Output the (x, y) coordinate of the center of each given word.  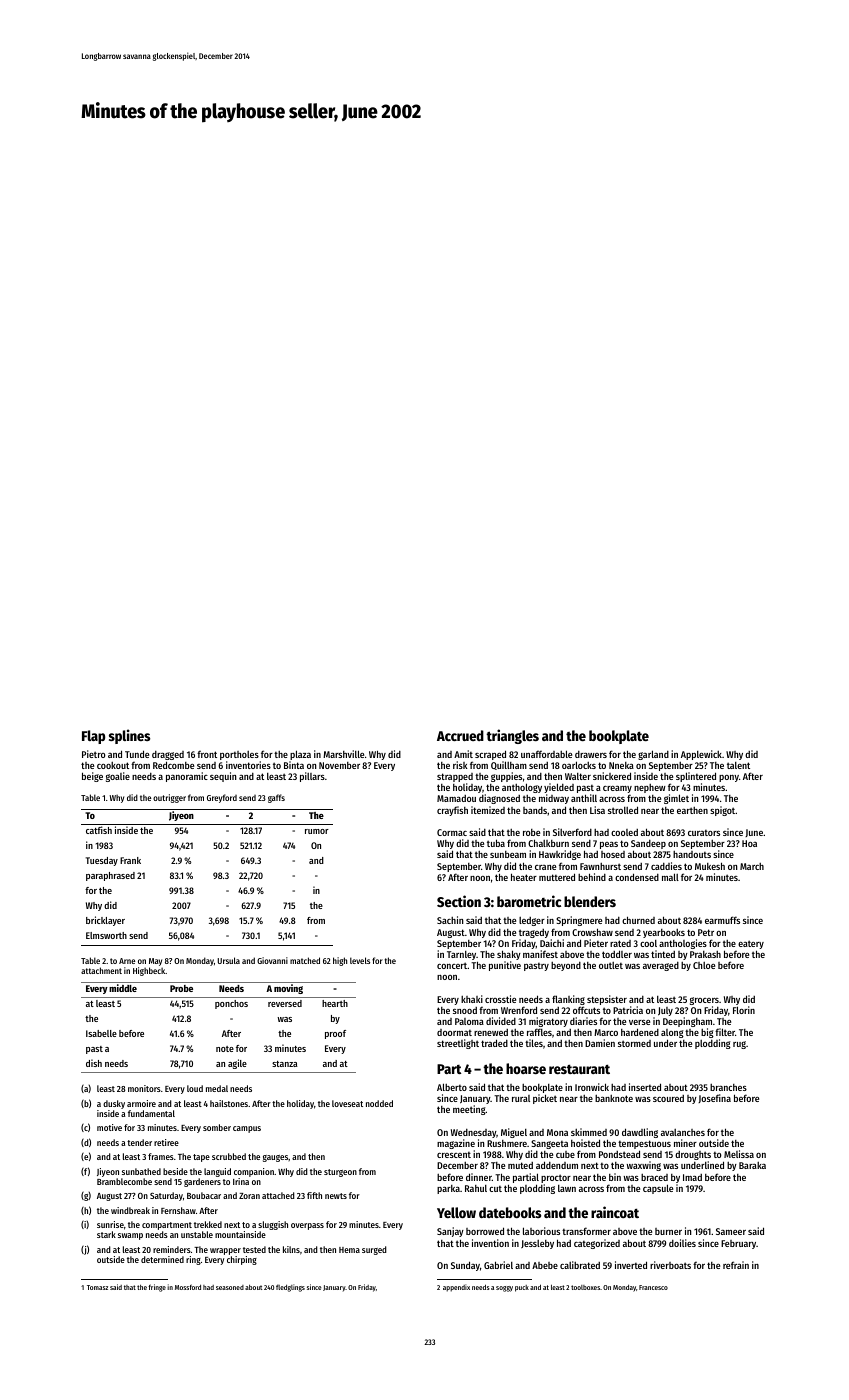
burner (668, 1231)
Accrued (460, 735)
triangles (512, 736)
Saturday (166, 1196)
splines (129, 736)
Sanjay (450, 1232)
